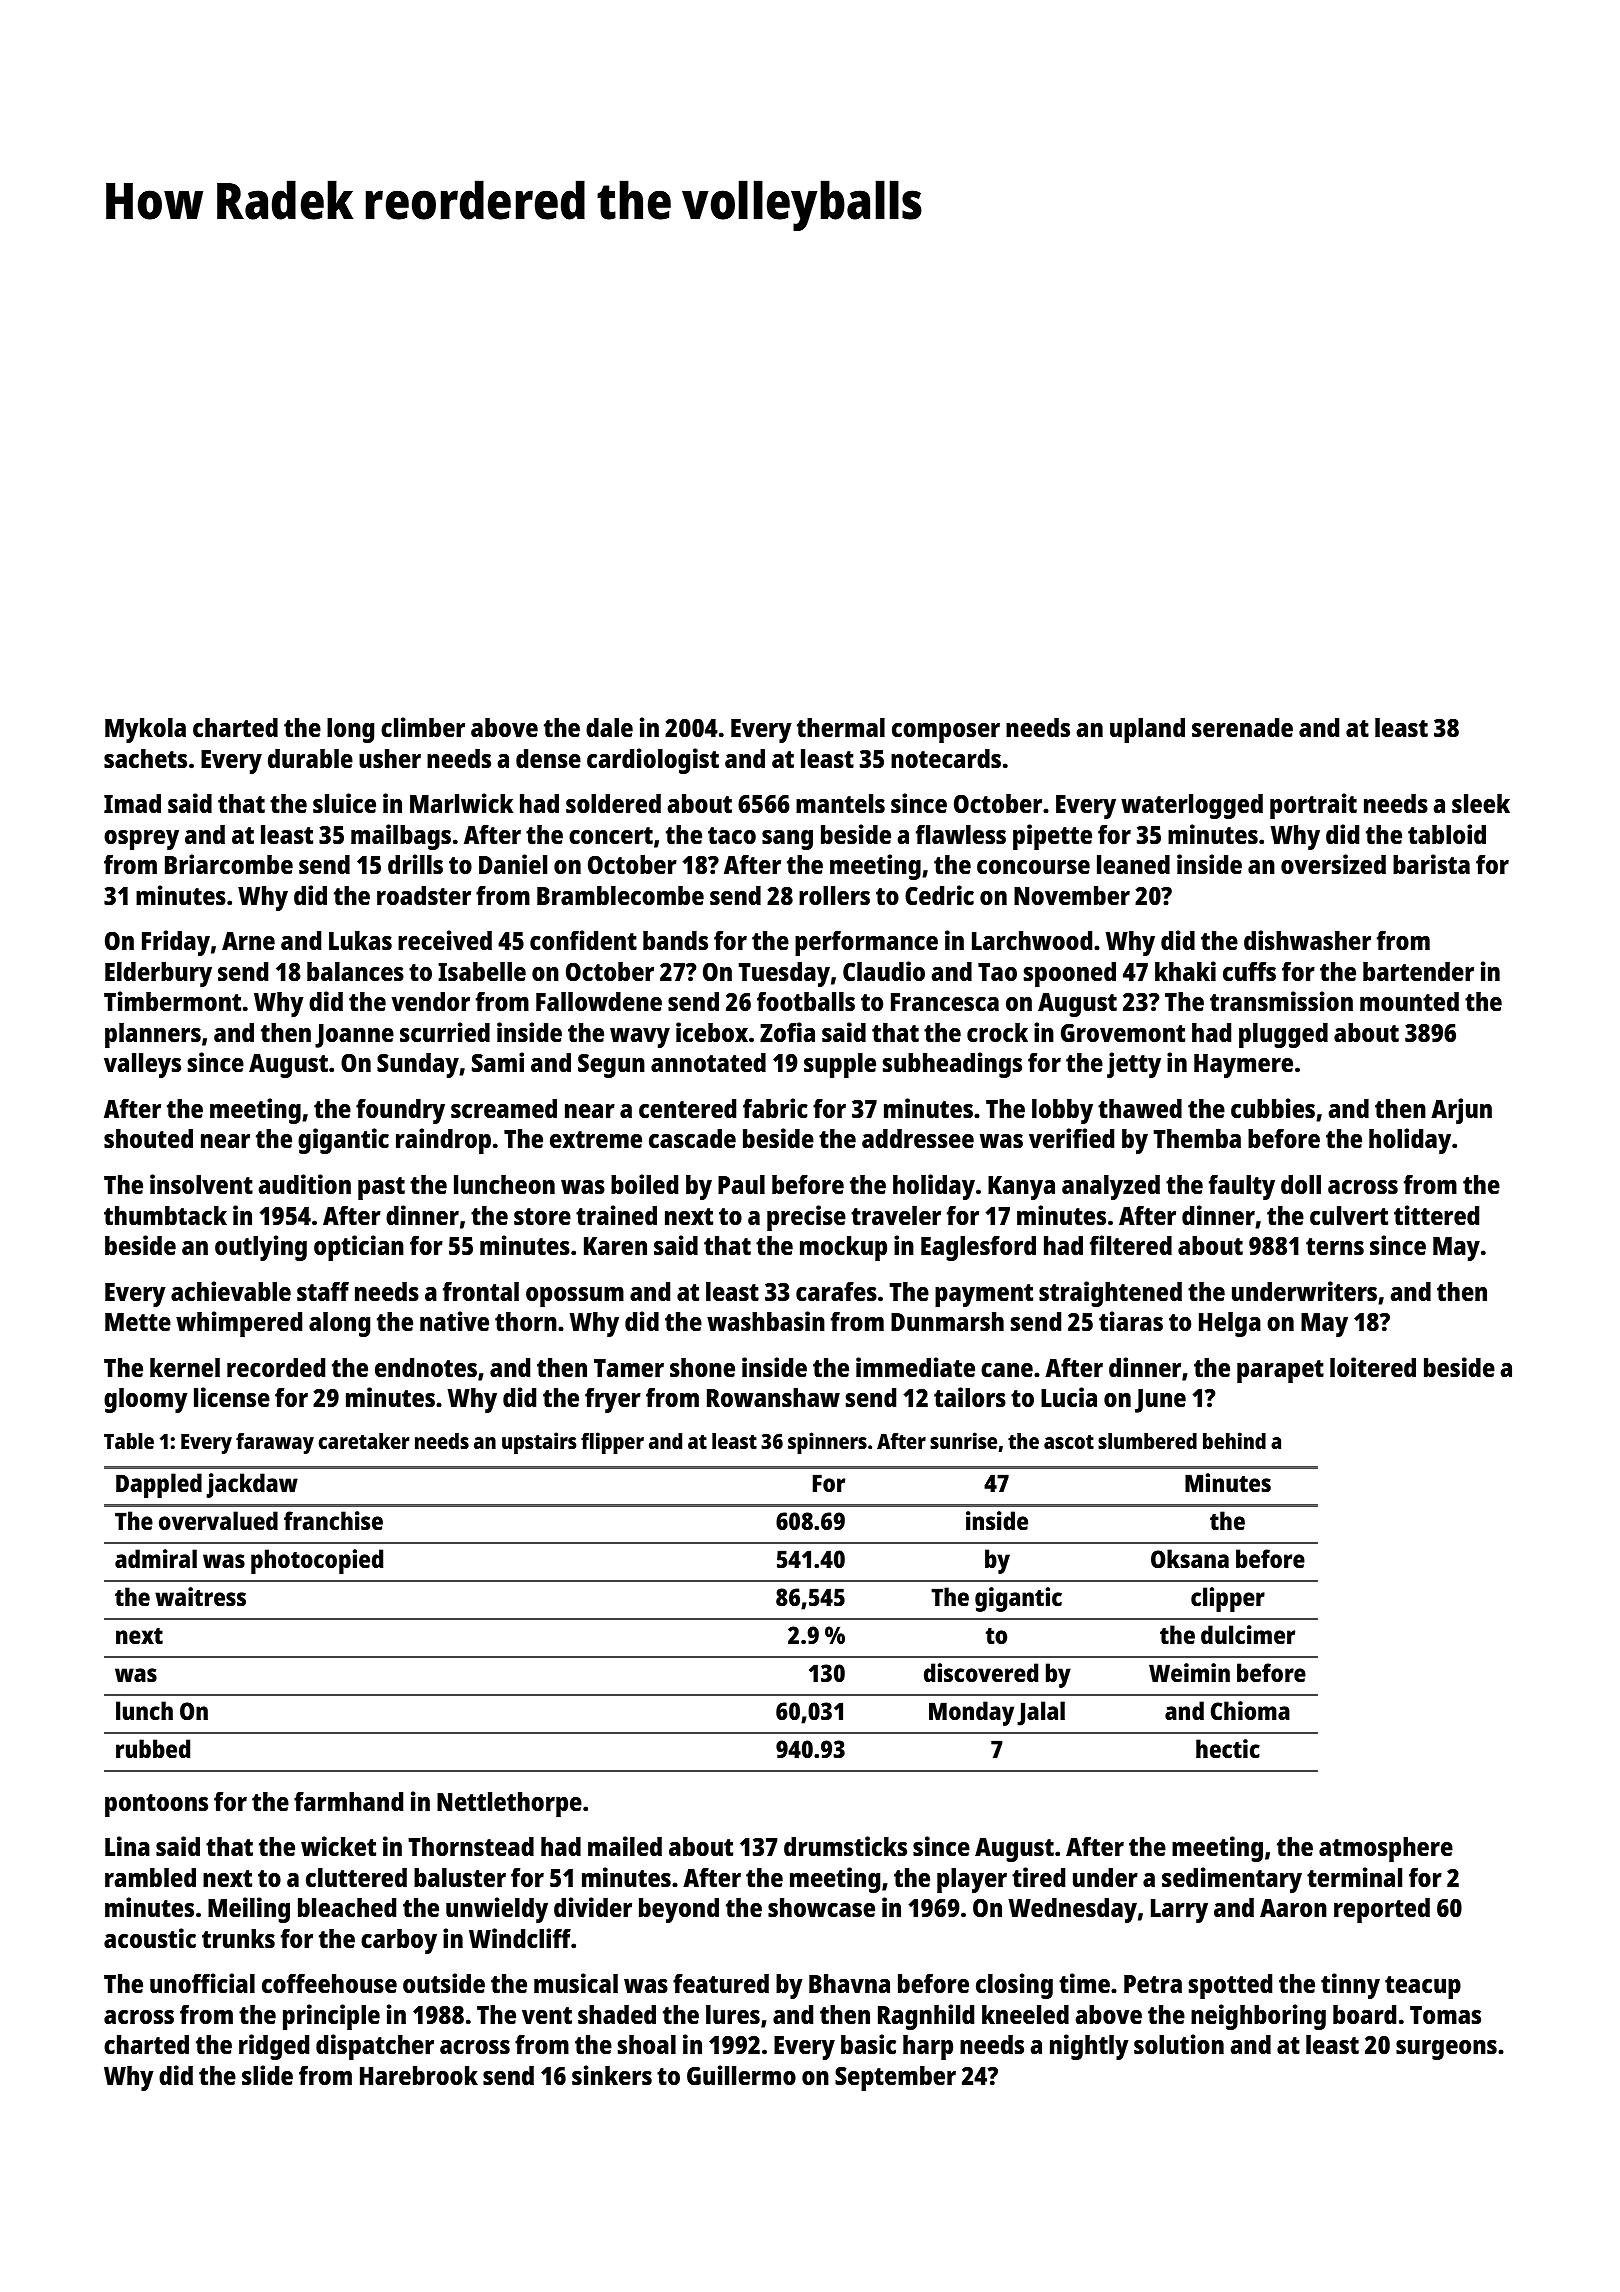 Image resolution: width=1620 pixels, height=2292 pixels. What do you see at coordinates (593, 1907) in the image?
I see `divider` at bounding box center [593, 1907].
